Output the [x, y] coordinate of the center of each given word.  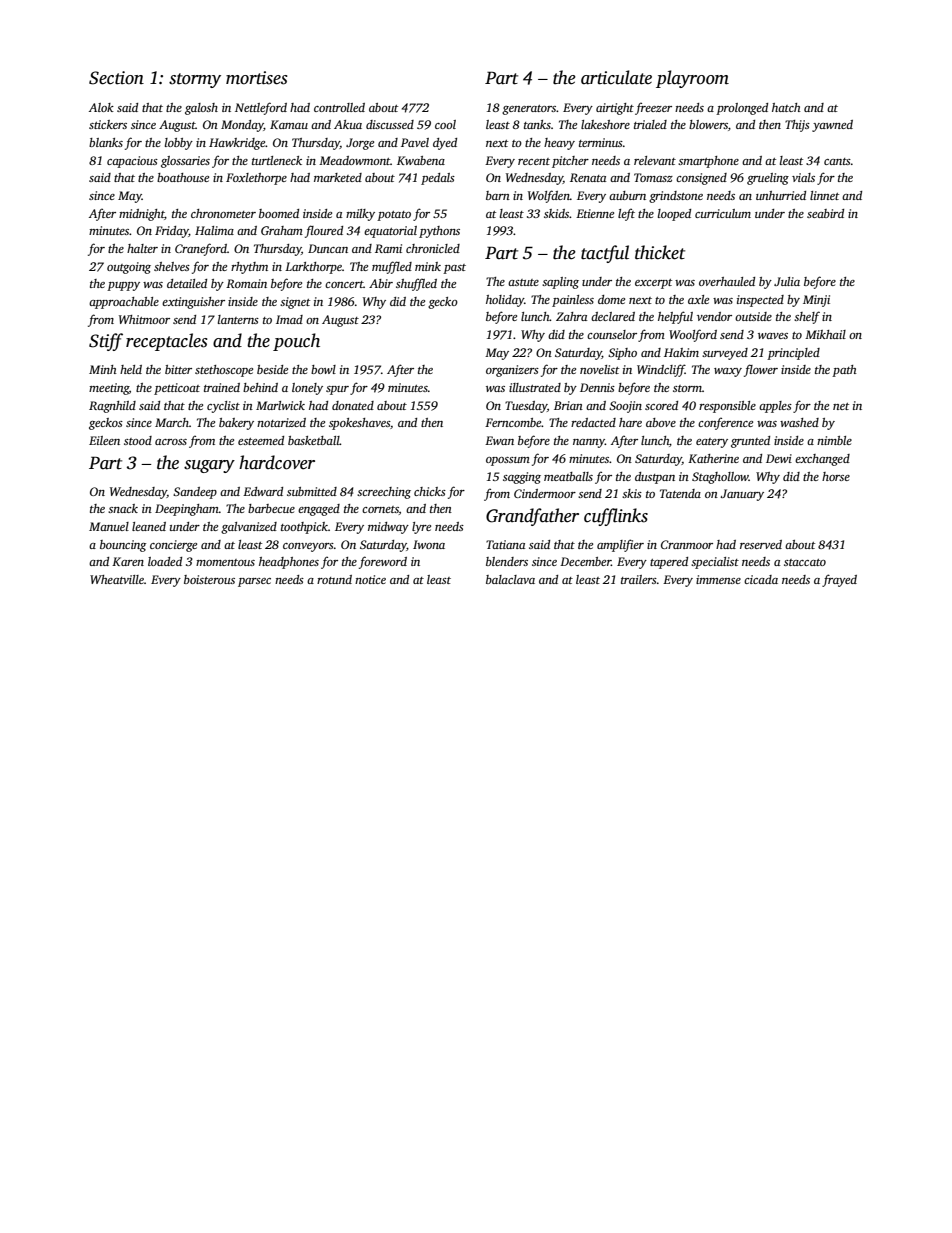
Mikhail [825, 334]
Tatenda [680, 493]
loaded [165, 561]
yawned [832, 126]
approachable [124, 303]
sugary [209, 466]
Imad [289, 319]
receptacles [167, 342]
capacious [132, 162]
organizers [512, 371]
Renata [588, 177]
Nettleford [261, 108]
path [844, 371]
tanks [537, 124]
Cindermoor [545, 493]
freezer [653, 108]
